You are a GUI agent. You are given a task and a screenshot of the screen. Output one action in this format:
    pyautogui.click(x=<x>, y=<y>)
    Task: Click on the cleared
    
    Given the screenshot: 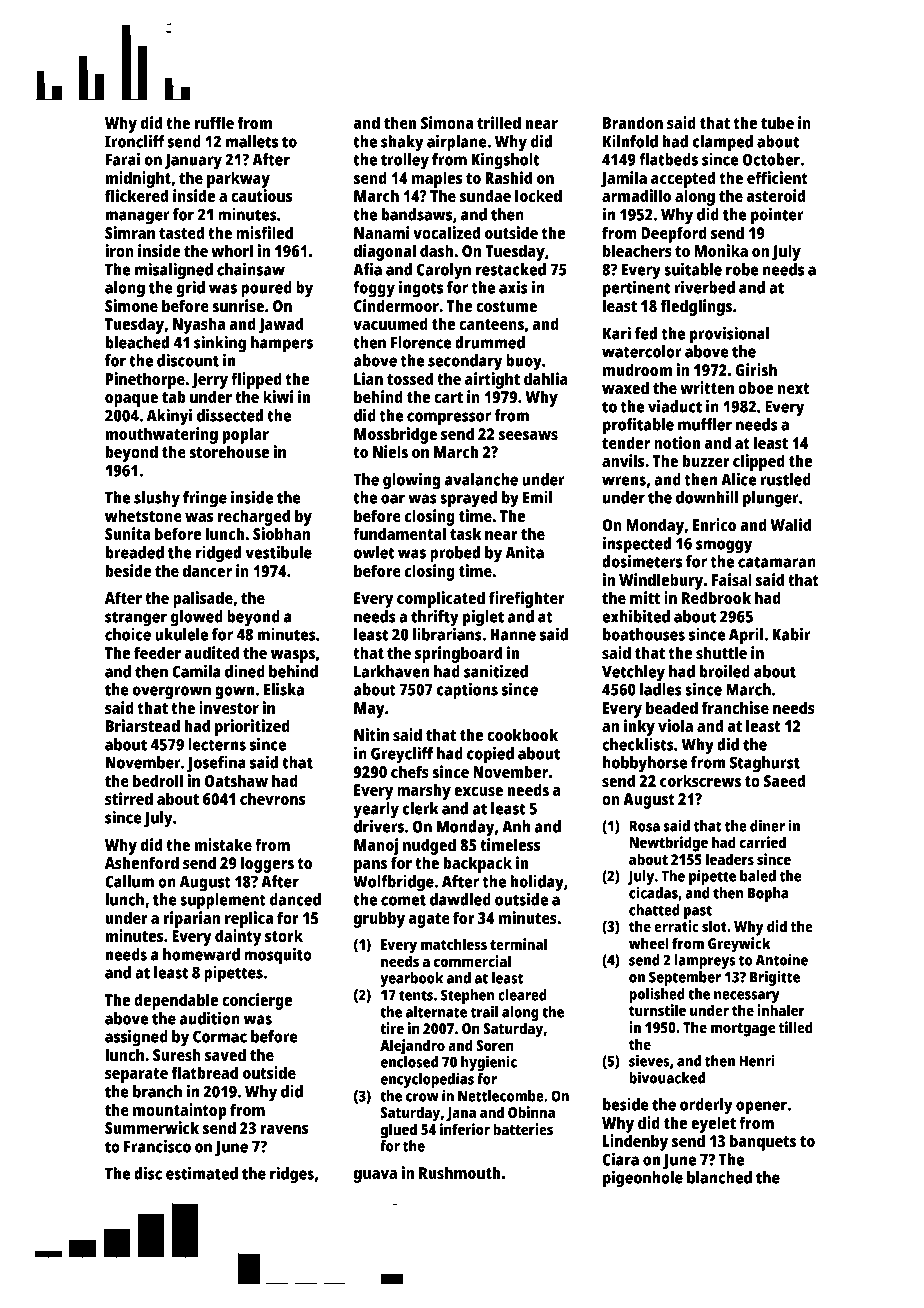 What is the action you would take?
    pyautogui.click(x=522, y=995)
